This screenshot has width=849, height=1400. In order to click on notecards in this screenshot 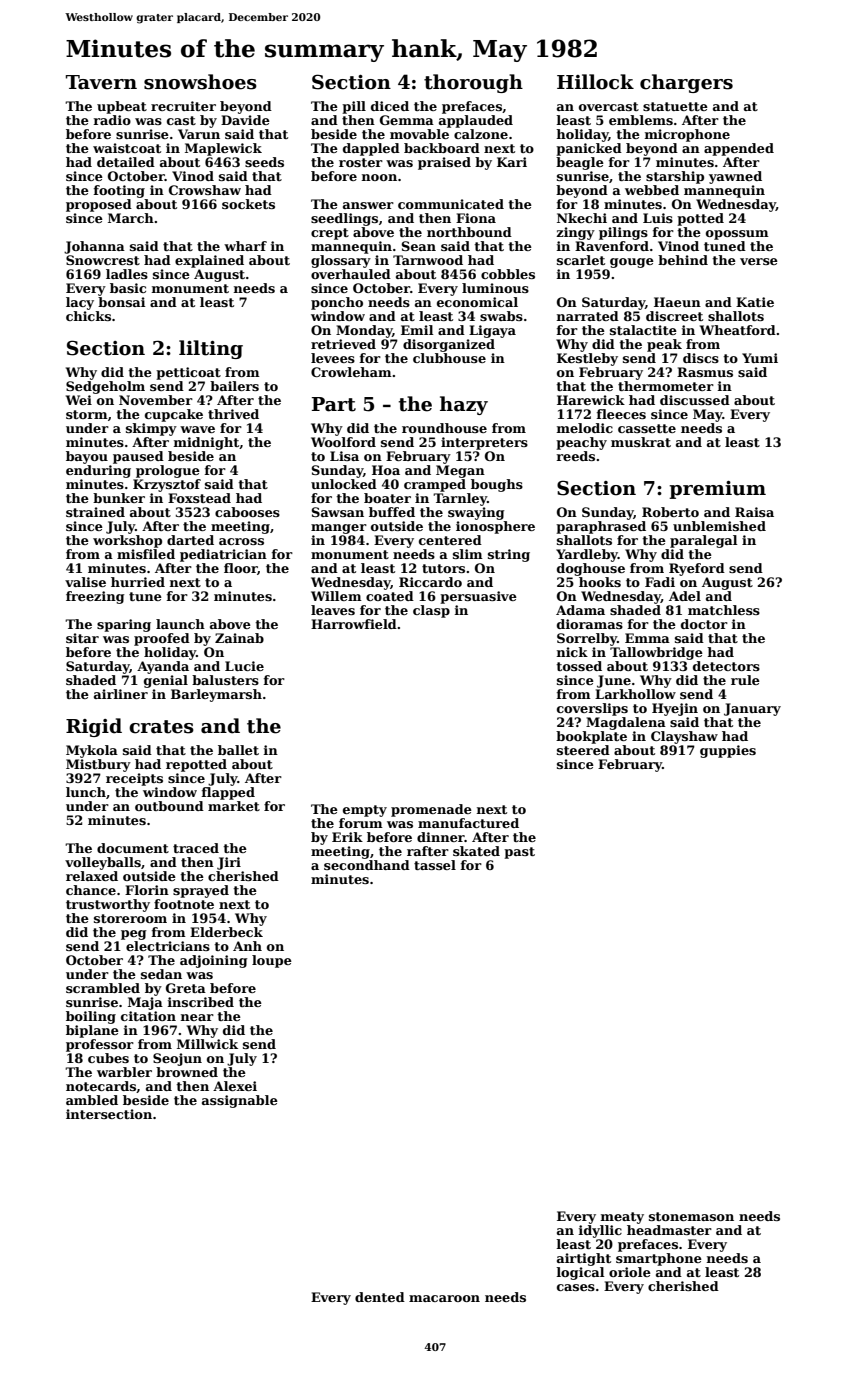, I will do `click(101, 1086)`.
